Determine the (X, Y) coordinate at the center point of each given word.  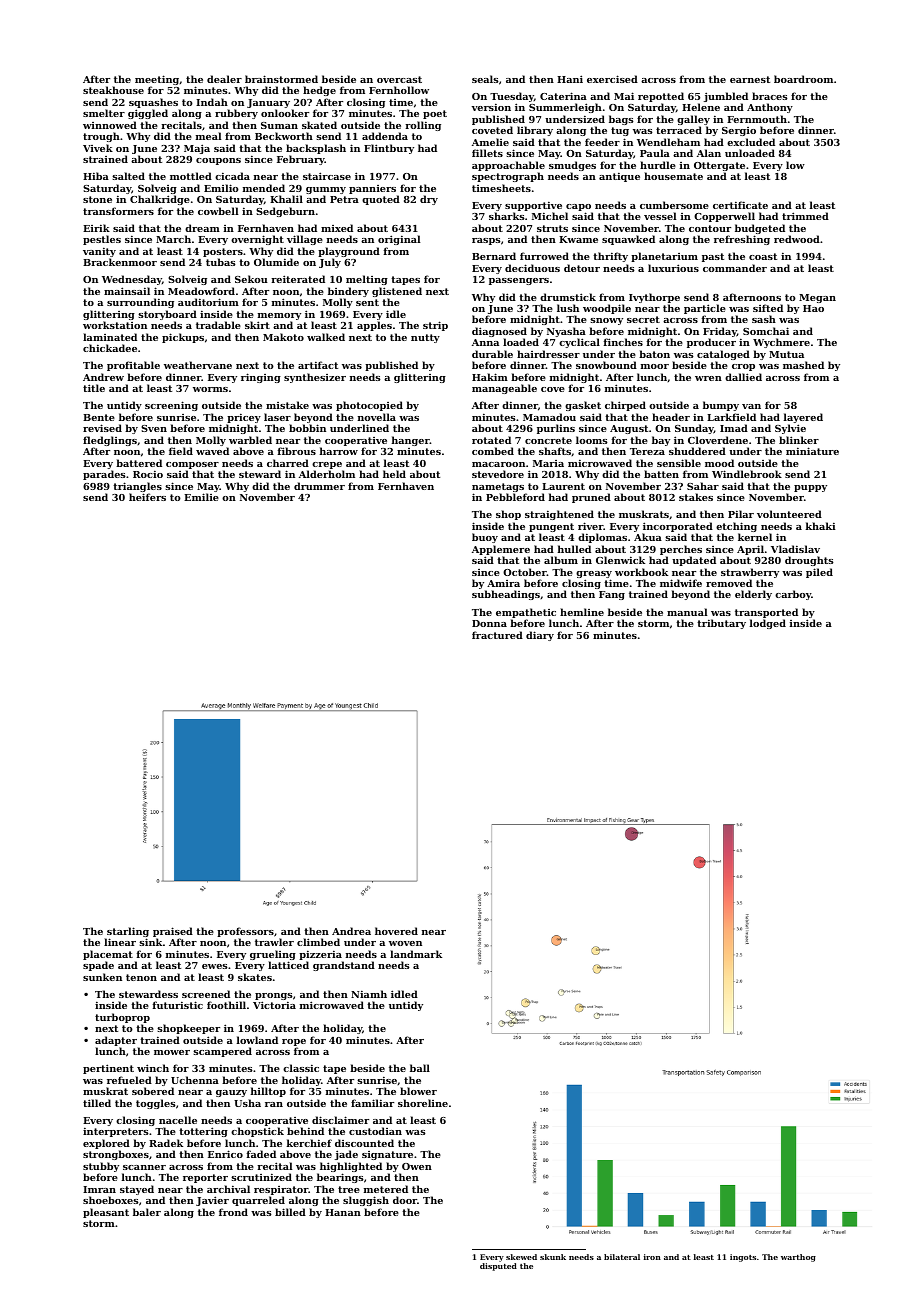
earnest (750, 79)
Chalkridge (160, 200)
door (405, 1200)
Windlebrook (747, 474)
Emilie (201, 497)
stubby (101, 1167)
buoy (485, 538)
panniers (372, 189)
